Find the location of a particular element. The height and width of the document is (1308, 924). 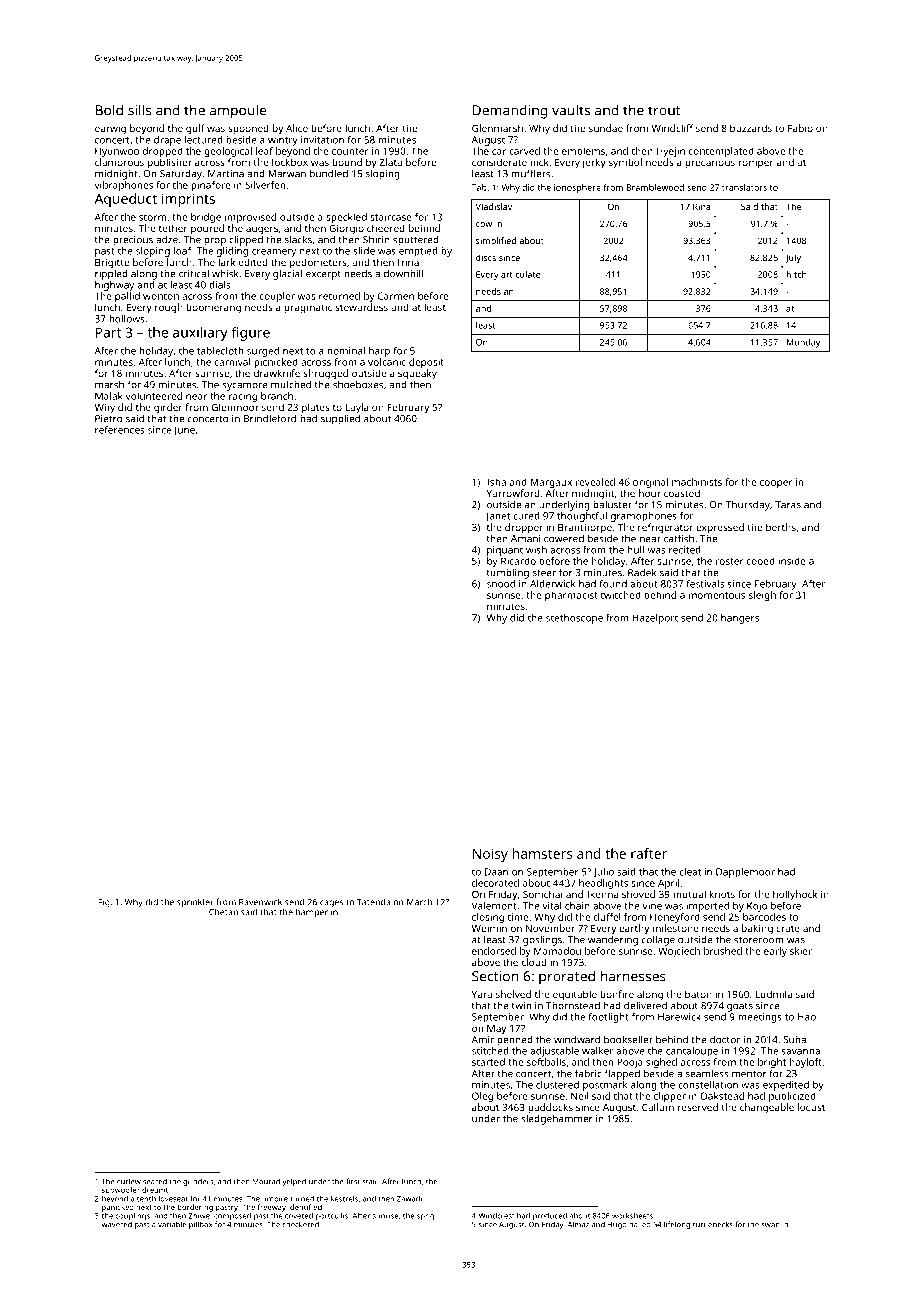

ampoule is located at coordinates (238, 111).
